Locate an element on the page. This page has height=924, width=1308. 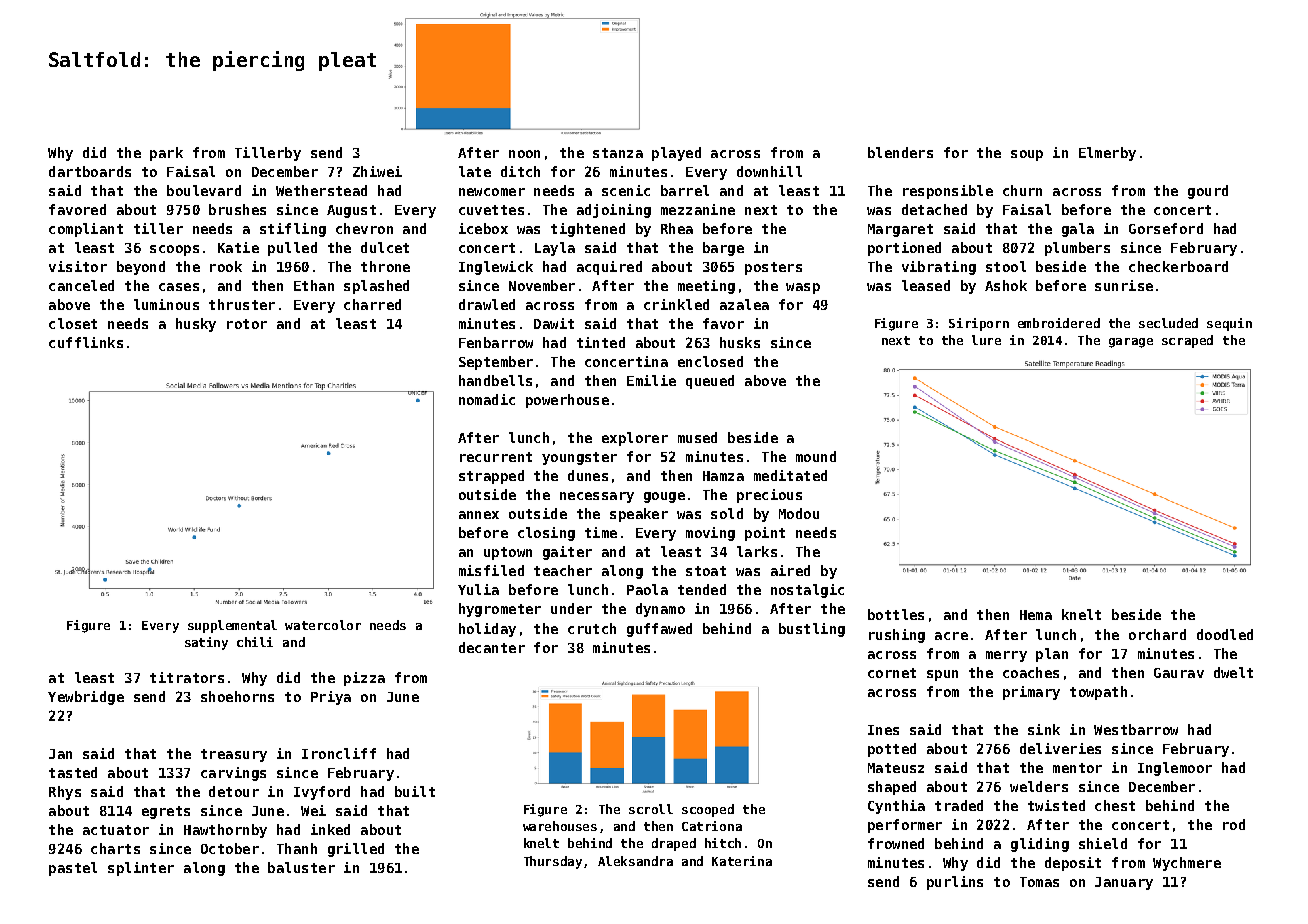
strapped is located at coordinates (491, 477).
